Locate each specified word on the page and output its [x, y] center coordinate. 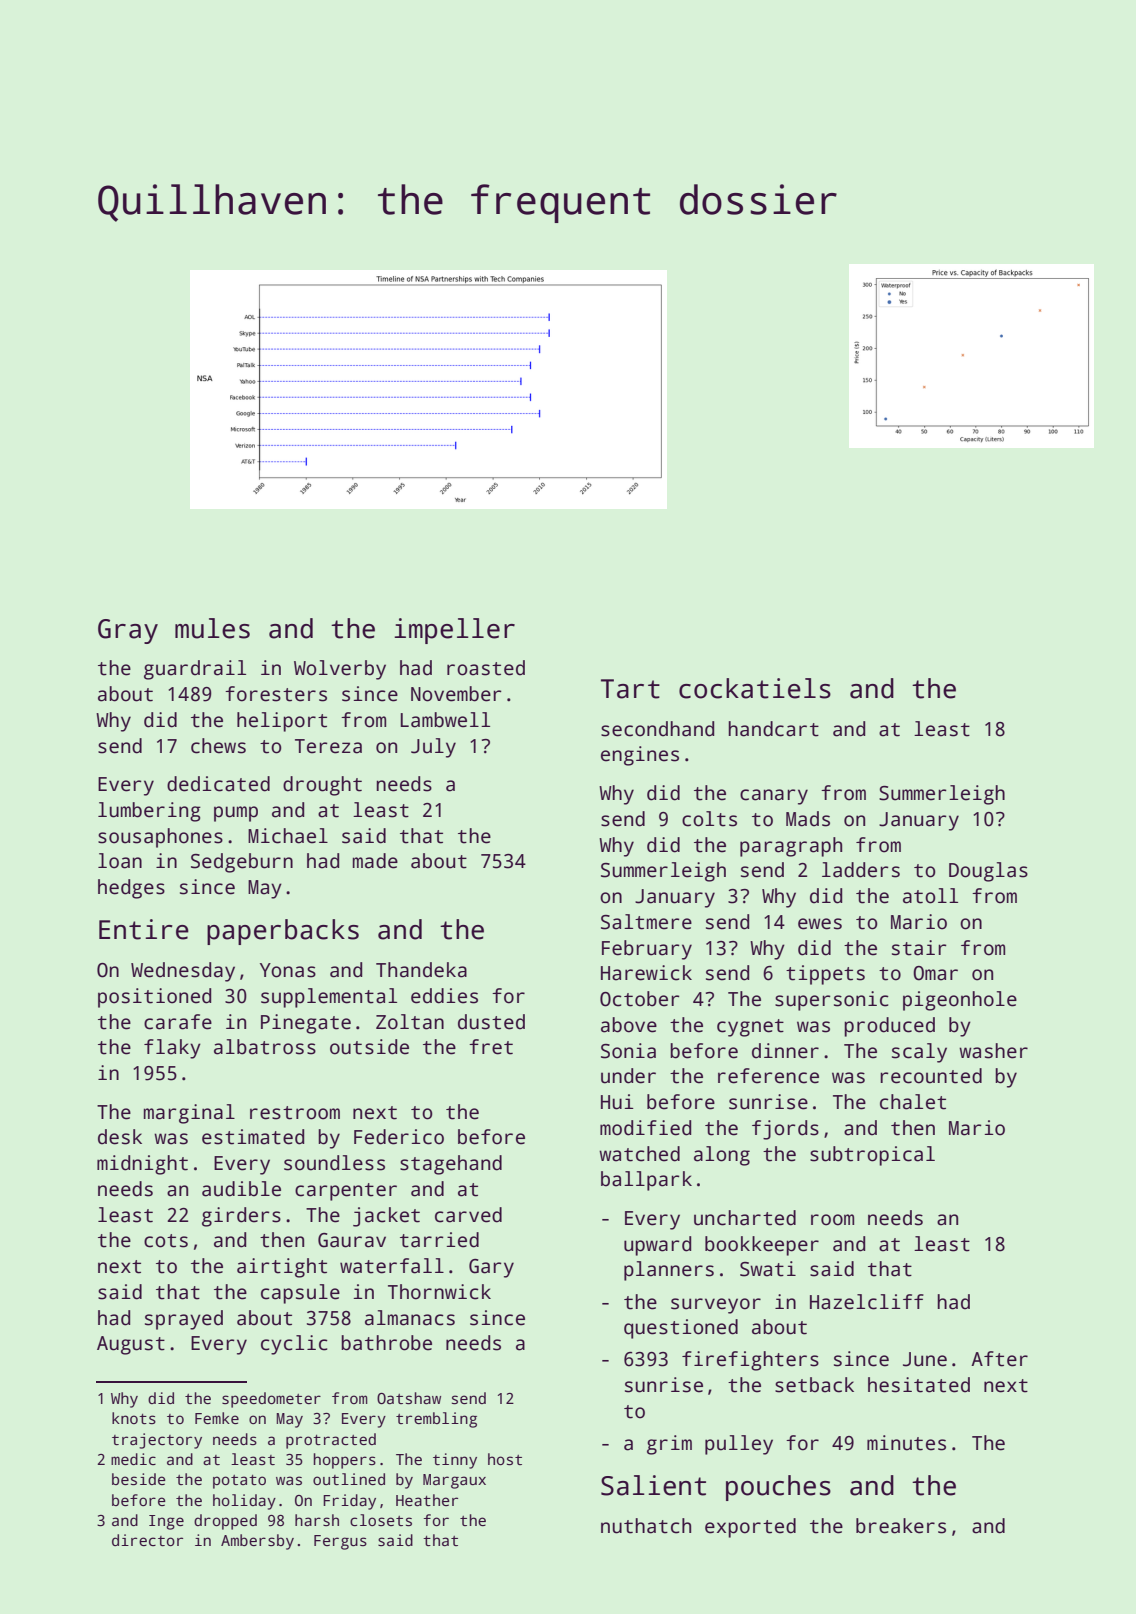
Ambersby [257, 1542]
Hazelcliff [867, 1302]
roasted [486, 668]
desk [120, 1137]
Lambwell [445, 720]
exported [750, 1528]
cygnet [750, 1028]
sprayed [184, 1320]
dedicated [218, 784]
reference [768, 1076]
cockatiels [755, 688]
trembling [436, 1420]
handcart [773, 729]
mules [212, 628]
